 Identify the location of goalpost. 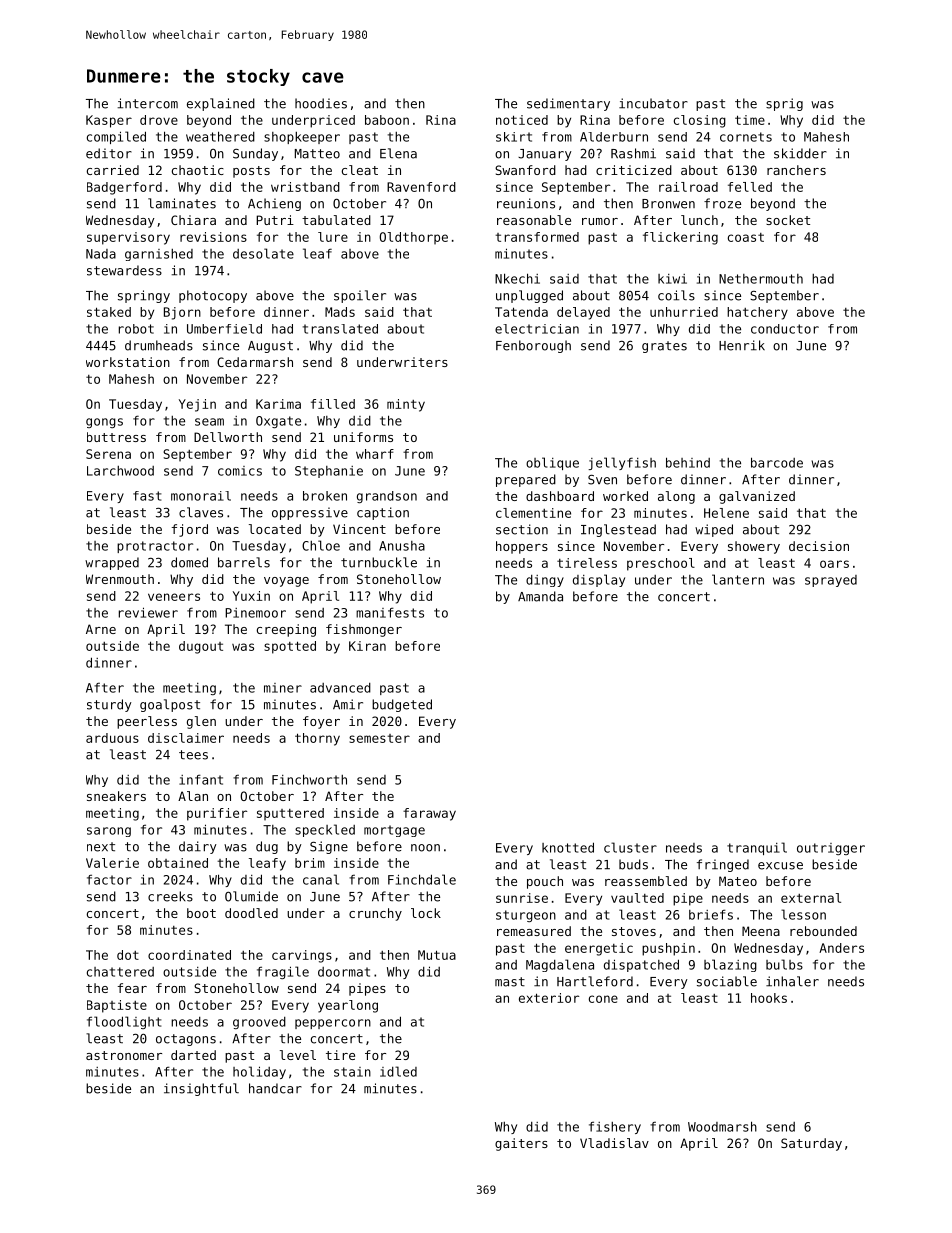
(170, 705).
